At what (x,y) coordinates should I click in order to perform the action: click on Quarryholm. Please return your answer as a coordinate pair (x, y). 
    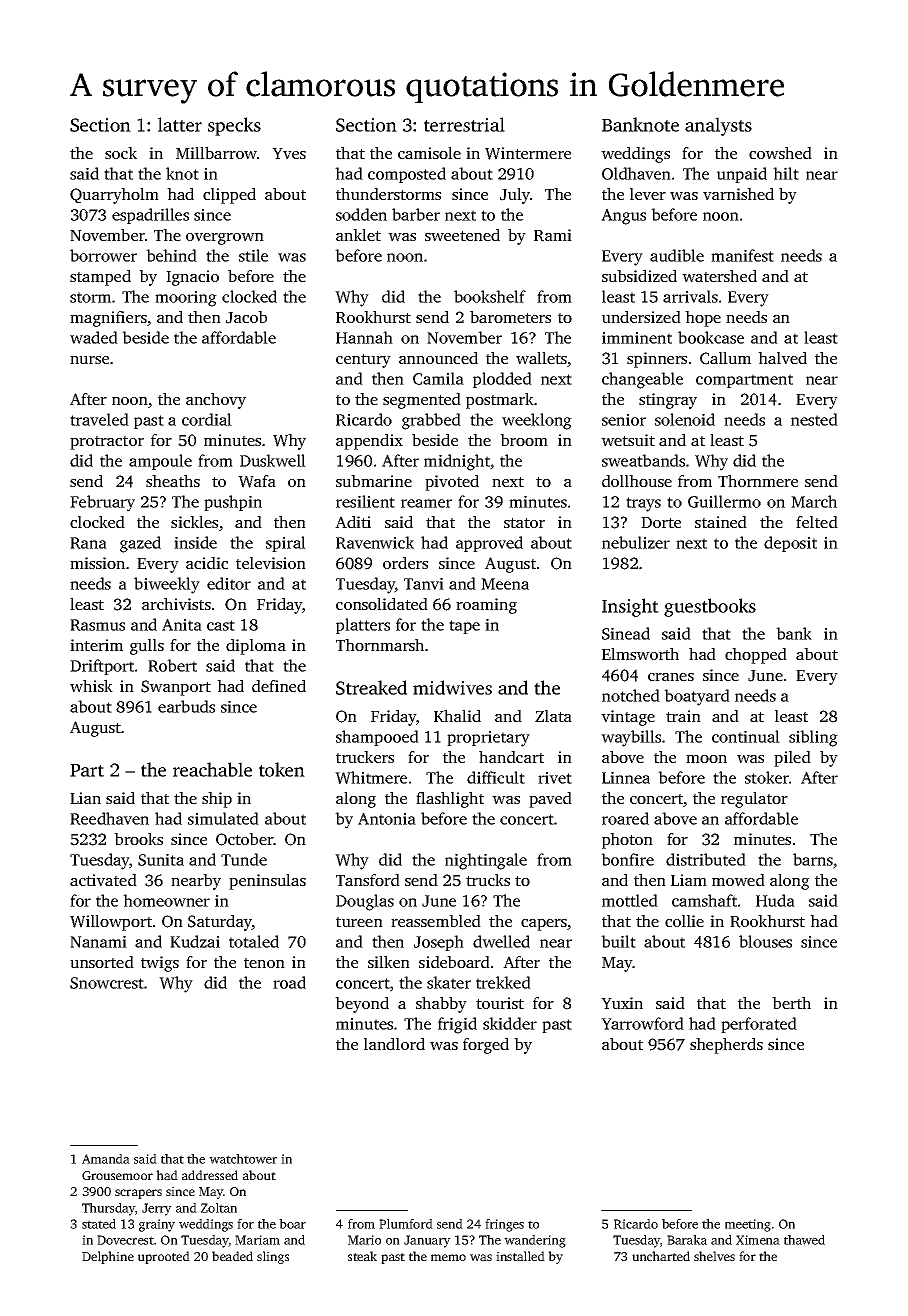
    Looking at the image, I should click on (114, 196).
